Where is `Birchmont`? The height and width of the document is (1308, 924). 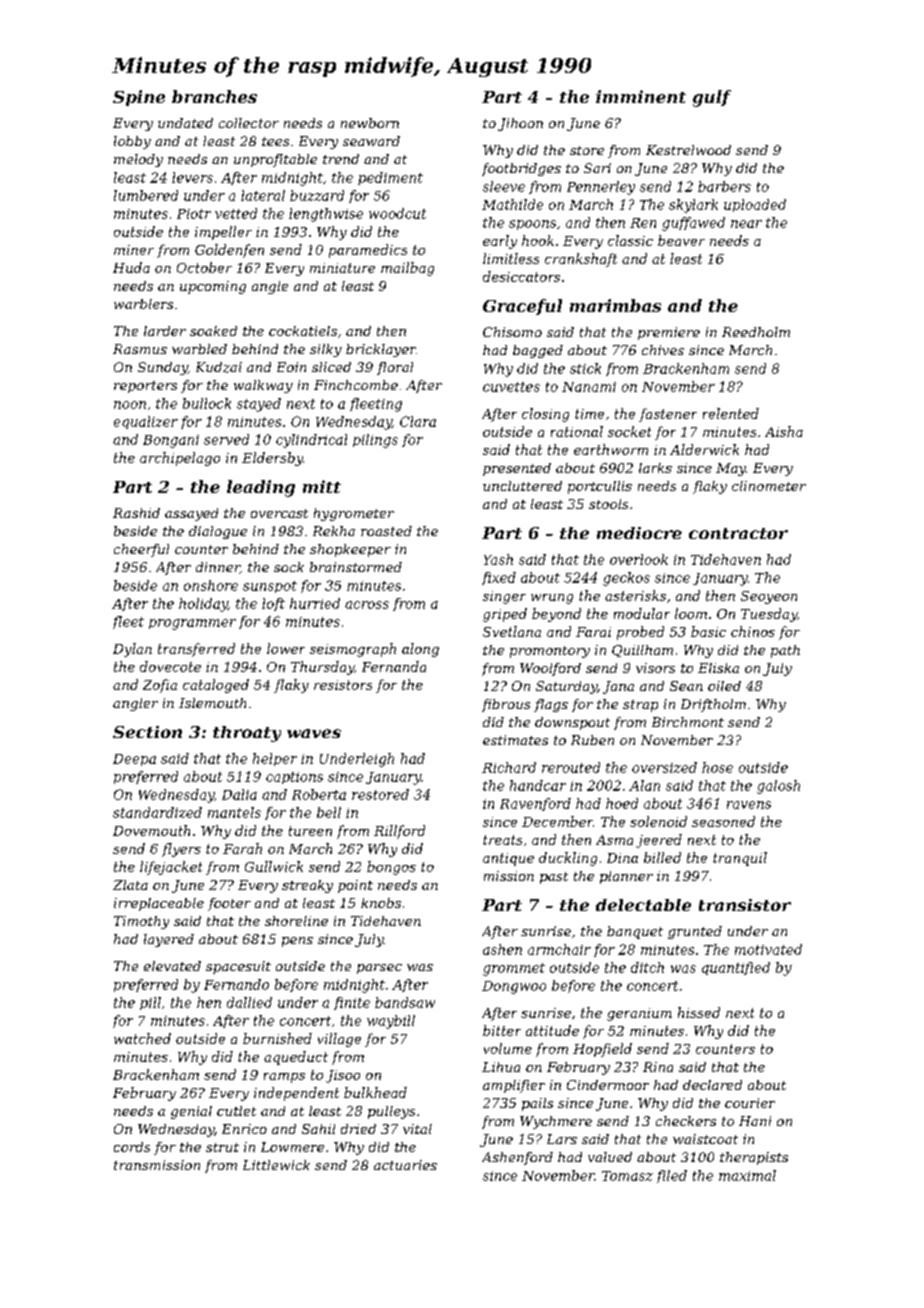
Birchmont is located at coordinates (688, 722).
